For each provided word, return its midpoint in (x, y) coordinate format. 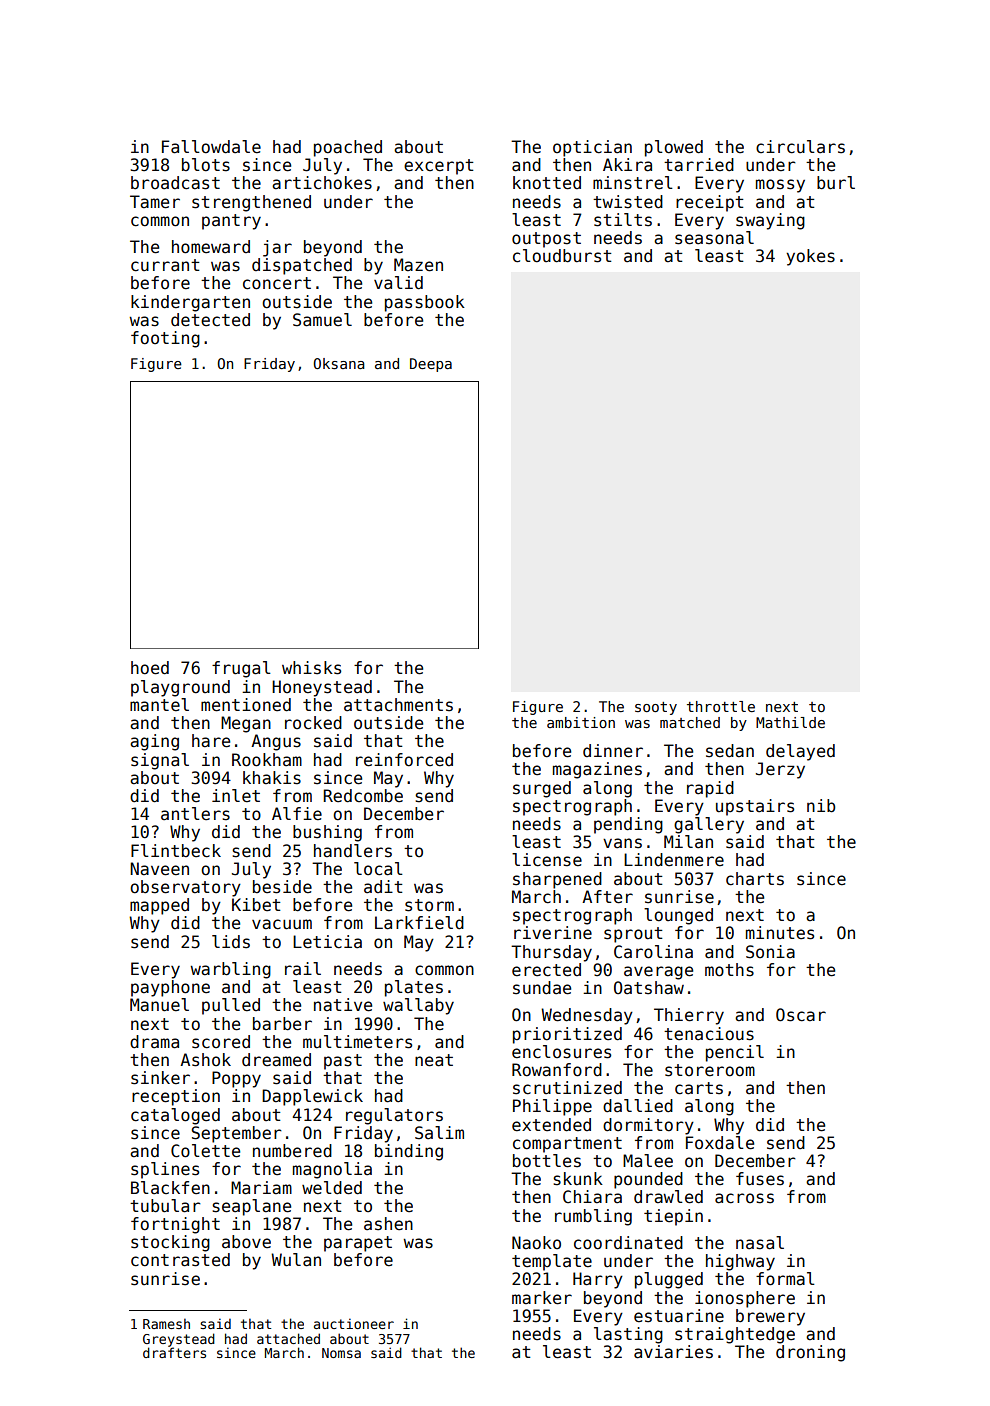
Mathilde (790, 722)
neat (434, 1060)
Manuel (159, 1005)
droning (810, 1353)
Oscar (801, 1015)
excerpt (439, 167)
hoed (150, 668)
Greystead (179, 1340)
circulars (800, 147)
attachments (398, 705)
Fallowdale (211, 147)
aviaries (673, 1352)
